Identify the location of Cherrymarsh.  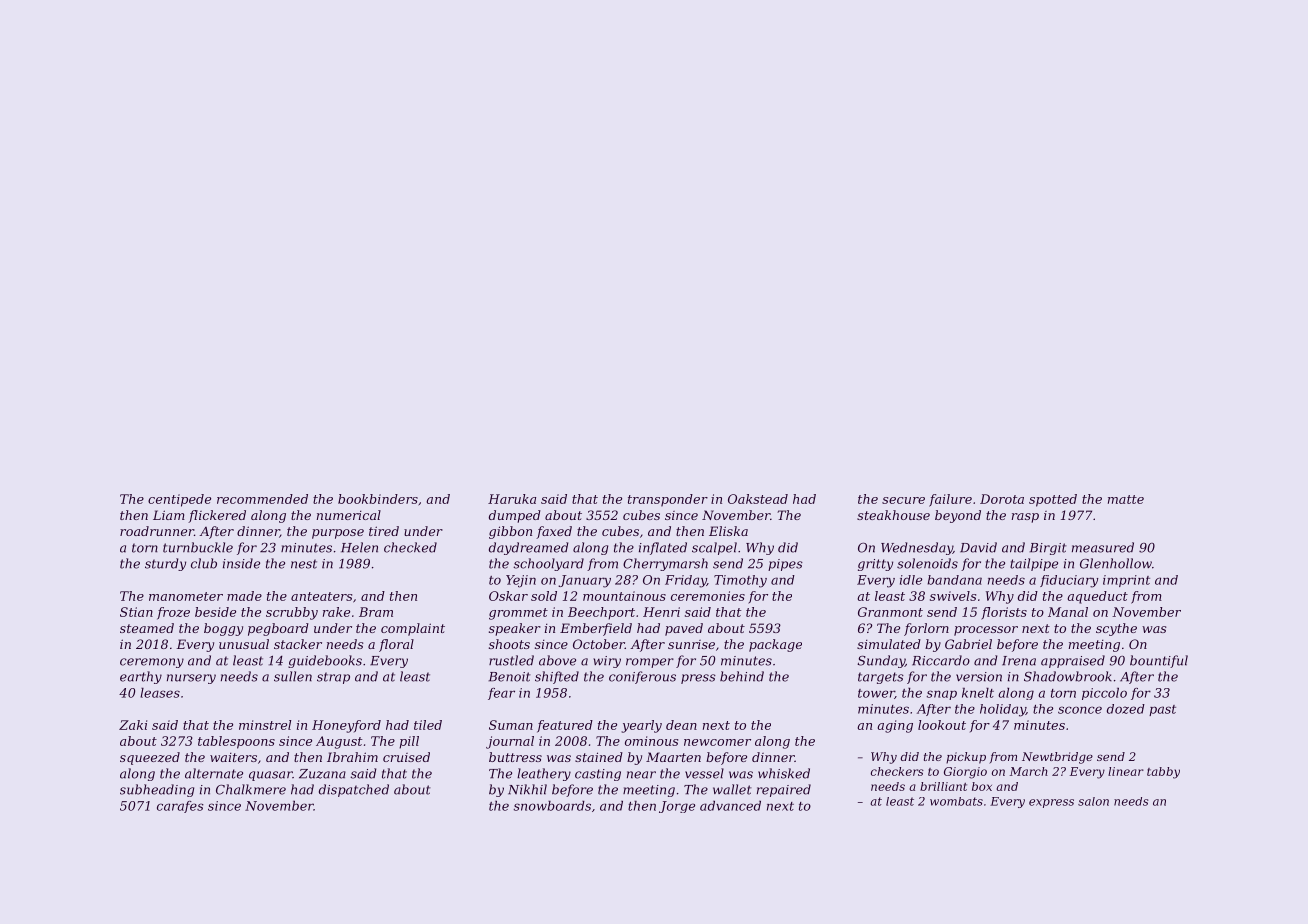
(665, 564).
